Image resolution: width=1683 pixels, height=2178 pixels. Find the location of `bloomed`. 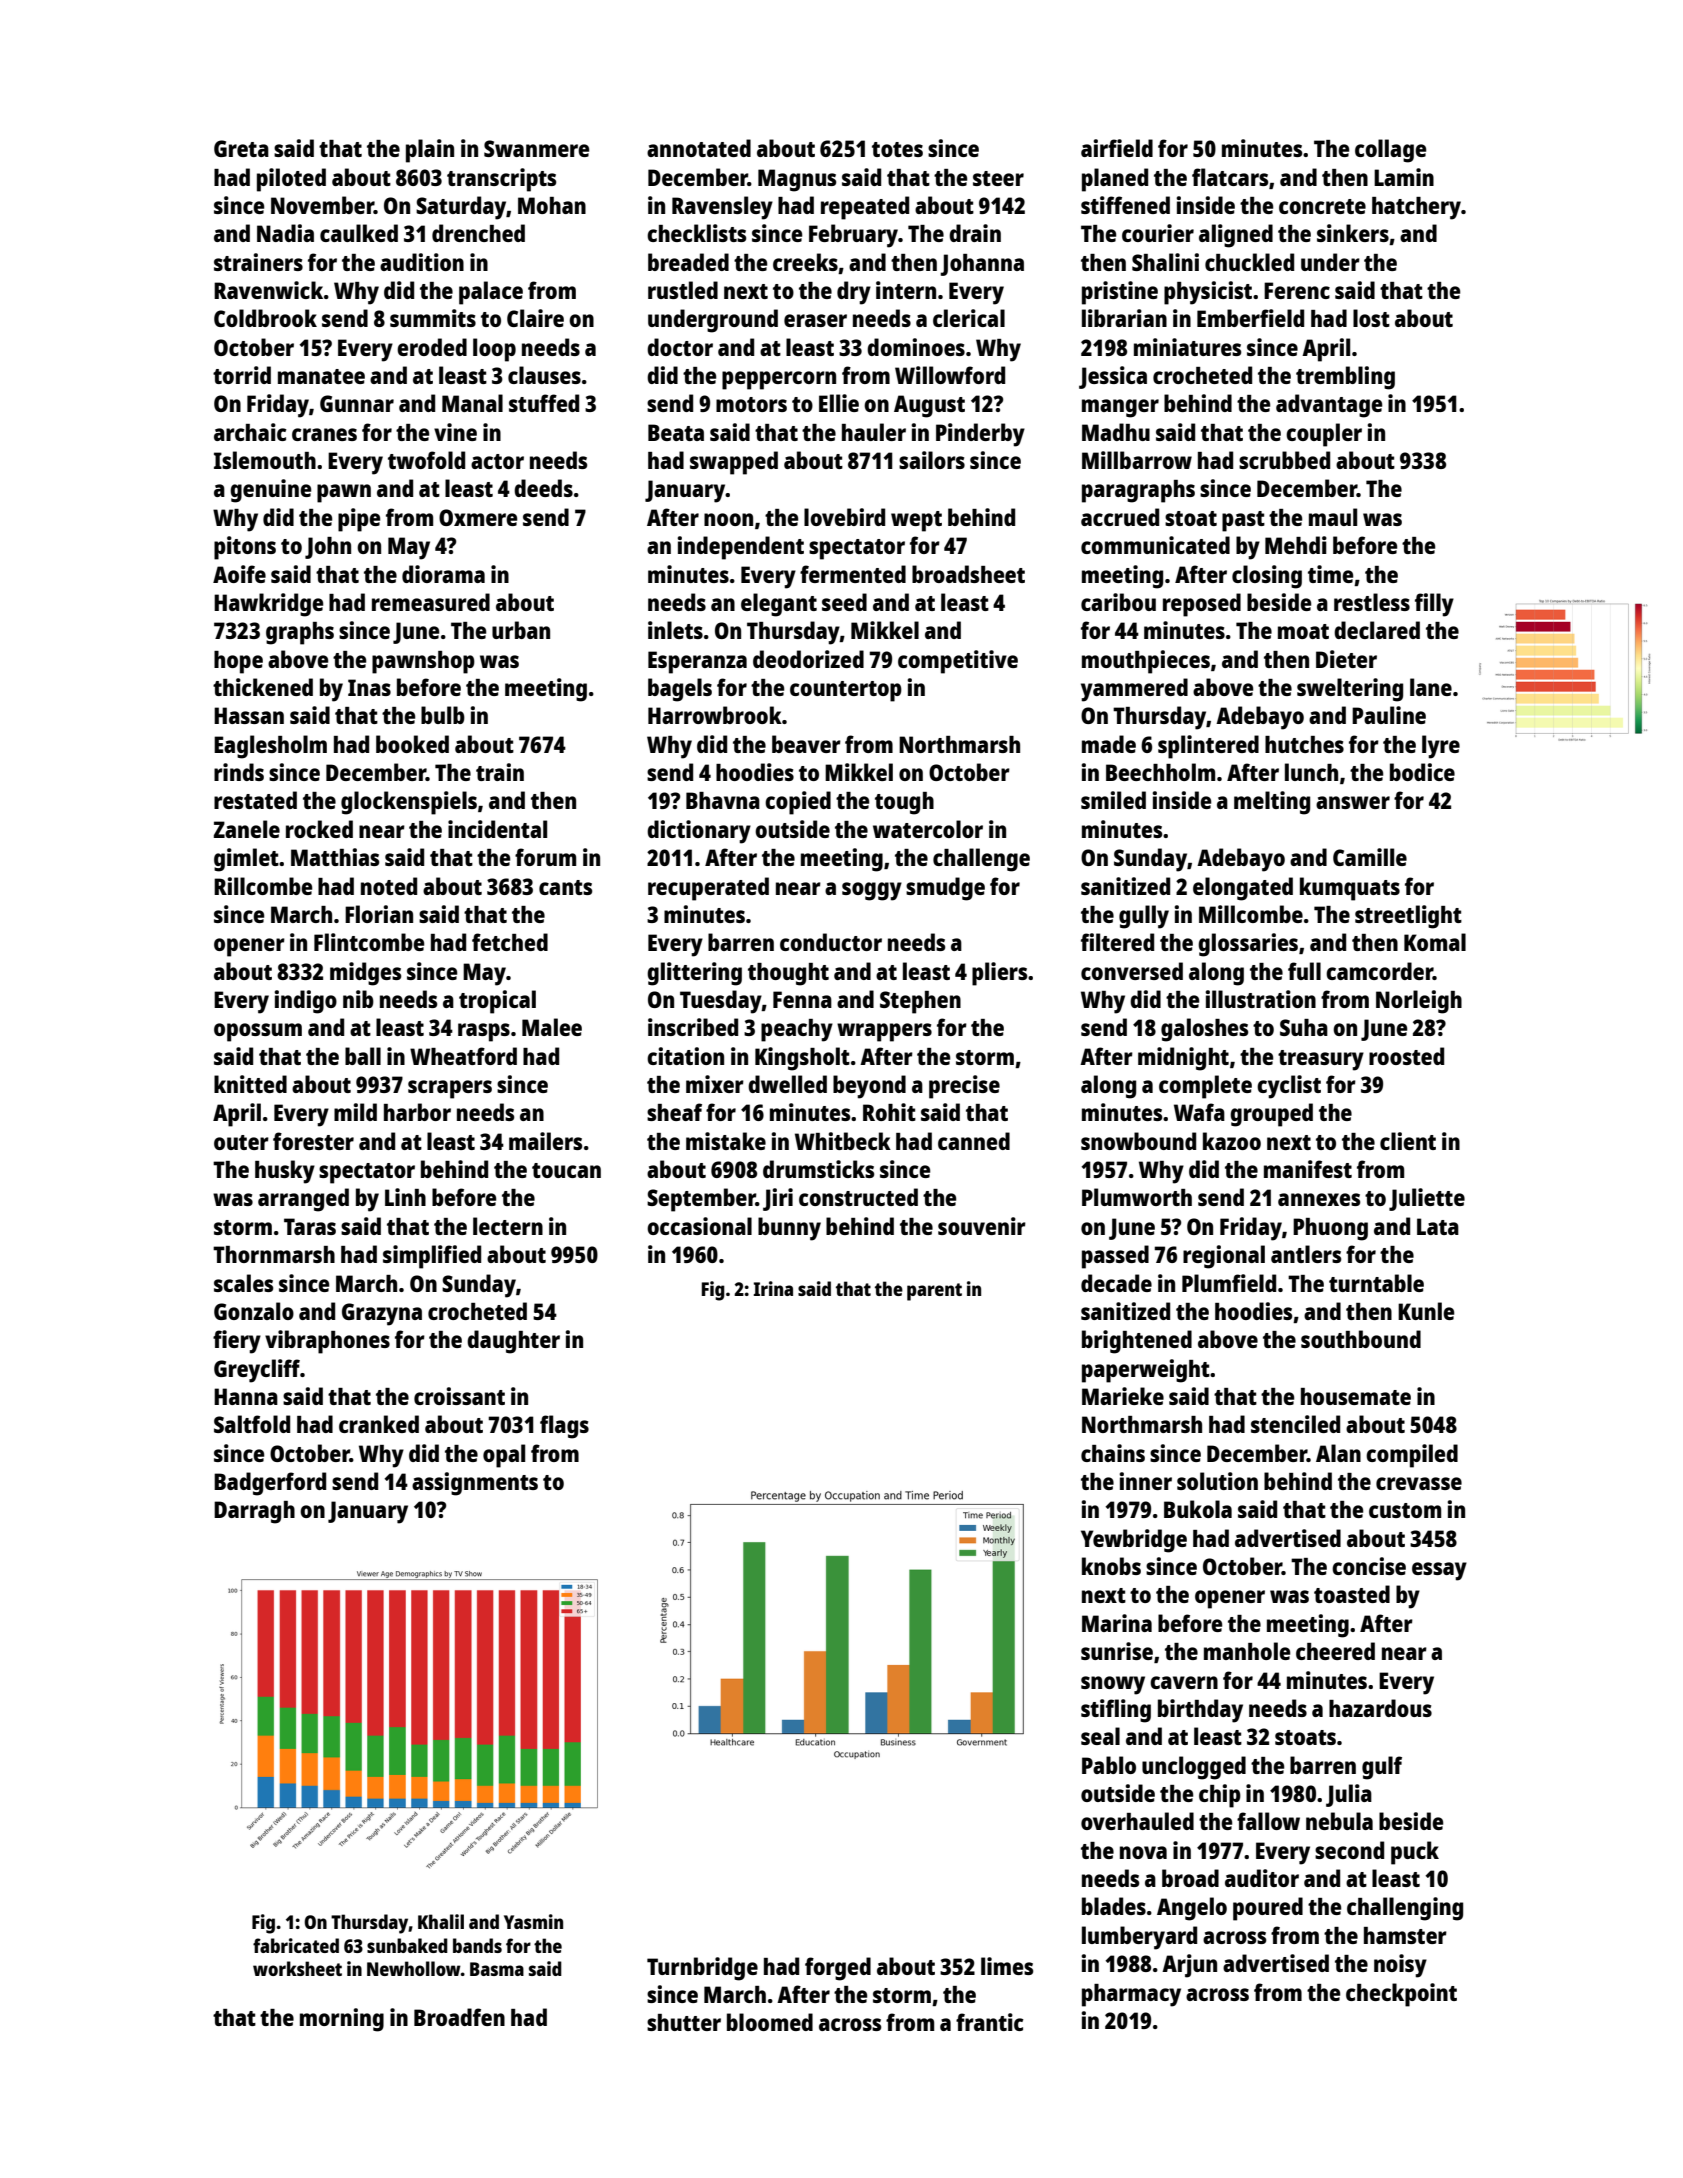

bloomed is located at coordinates (770, 2022).
